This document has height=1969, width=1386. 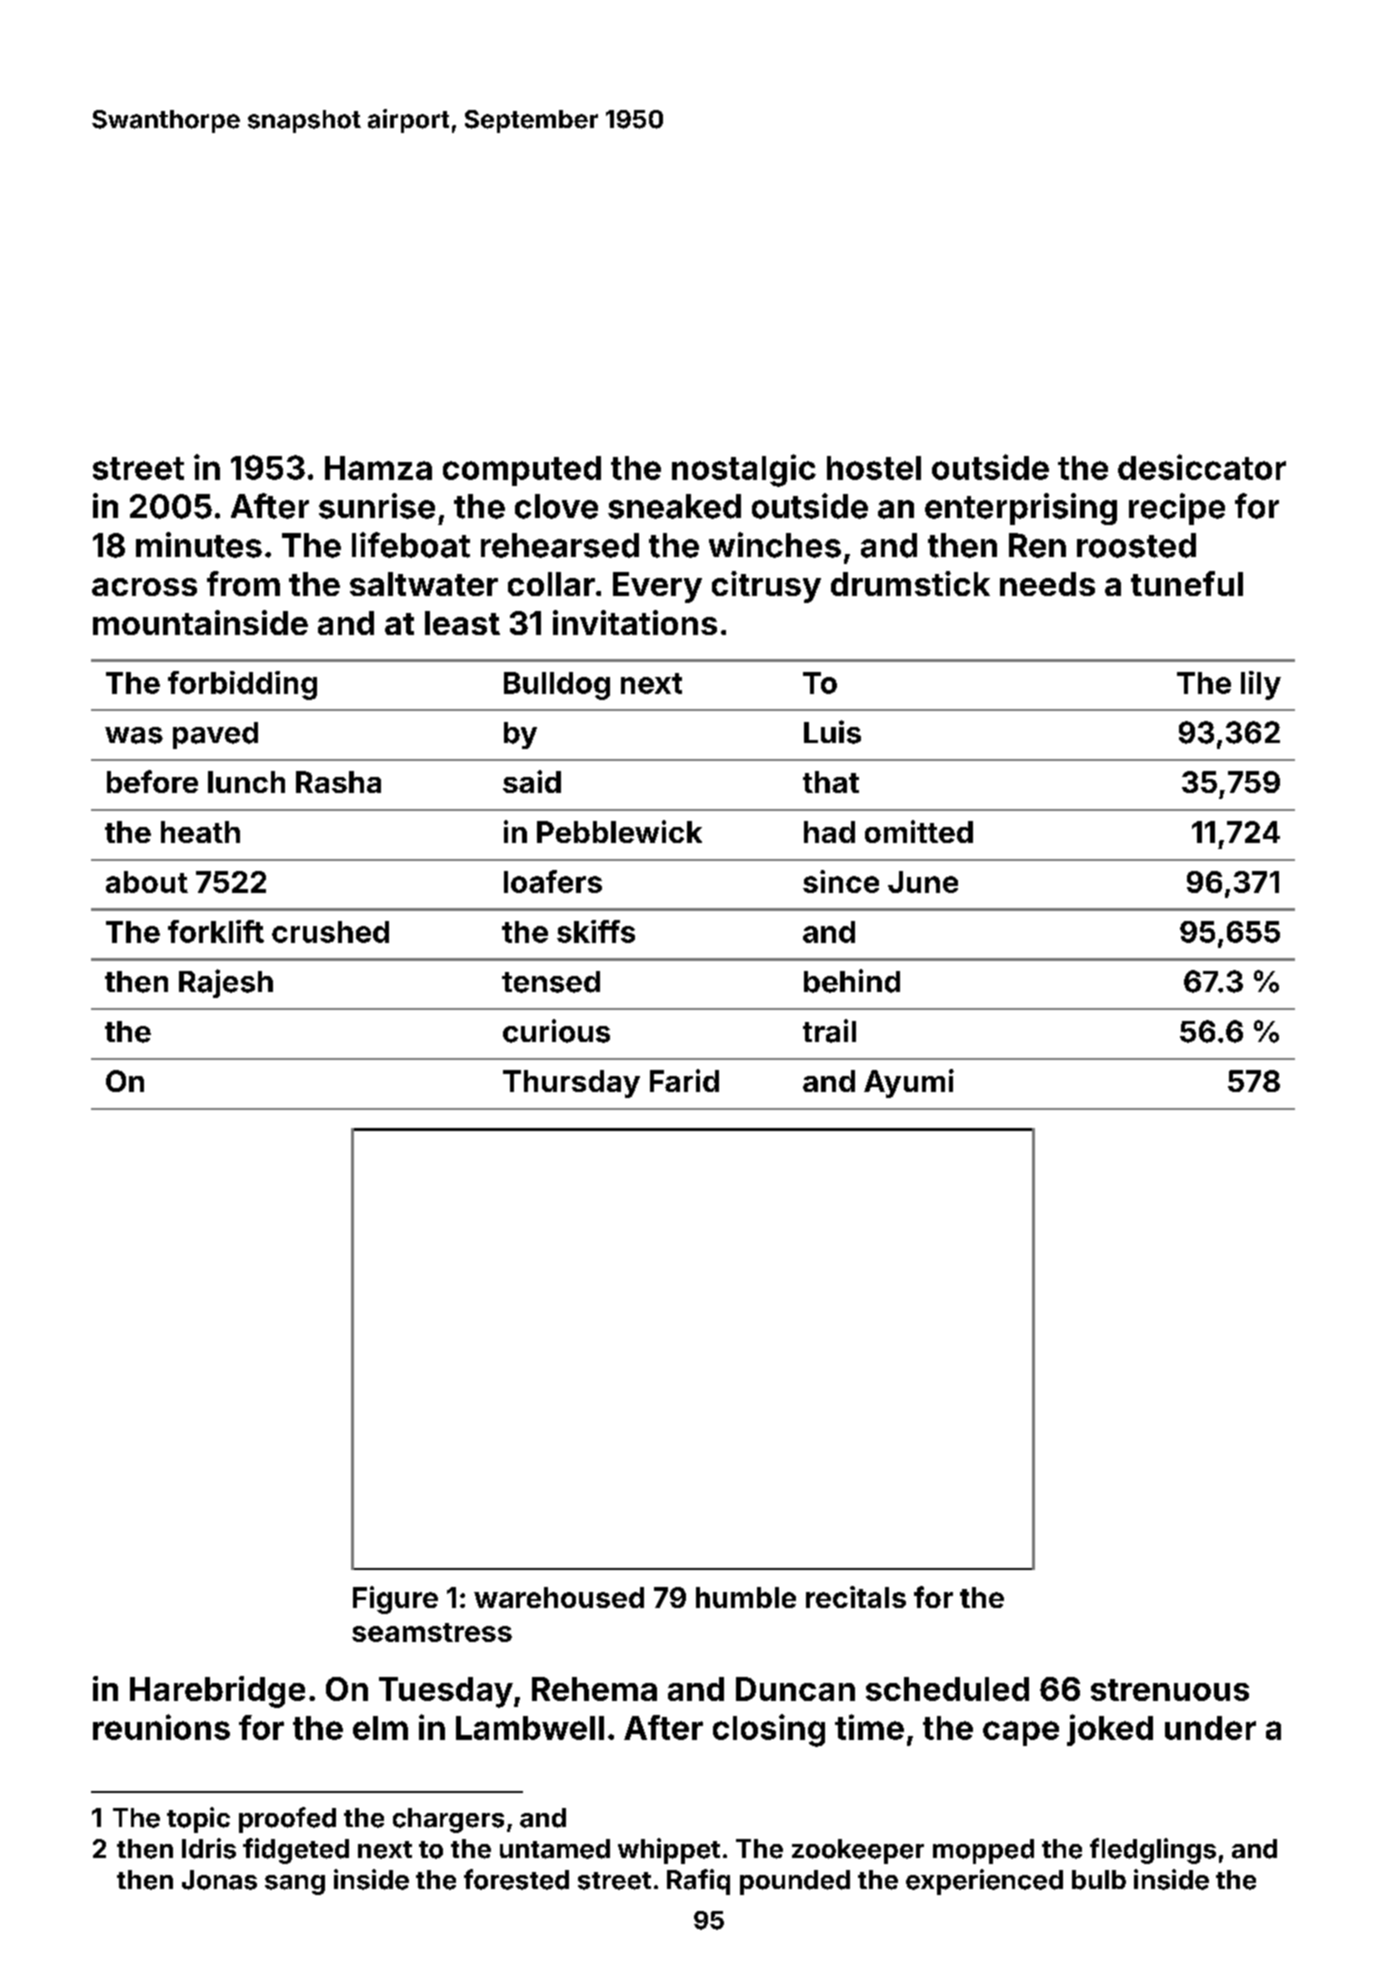 I want to click on lily, so click(x=1261, y=685).
